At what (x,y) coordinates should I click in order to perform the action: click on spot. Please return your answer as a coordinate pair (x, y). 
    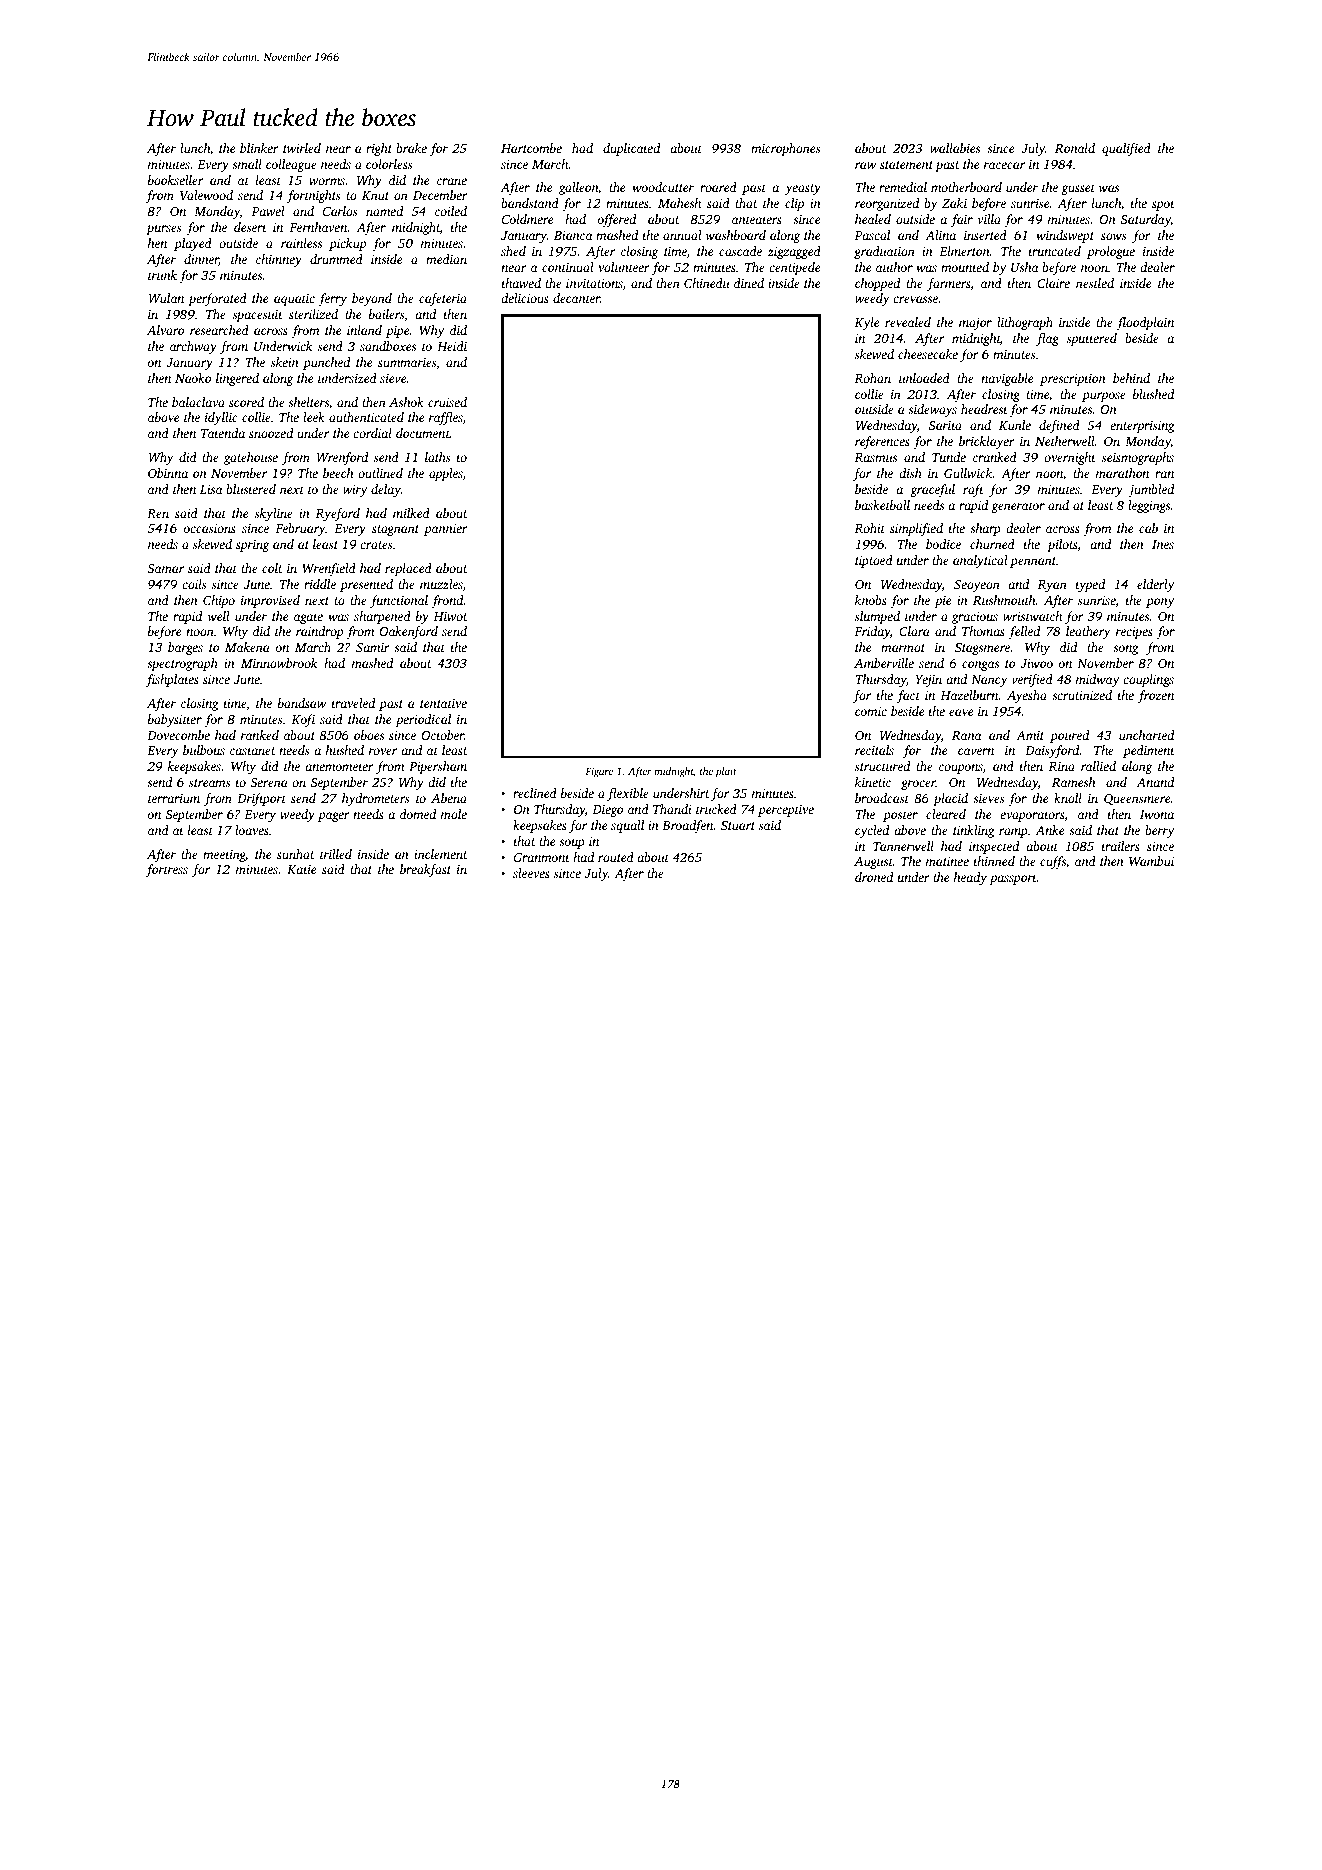
    Looking at the image, I should click on (1163, 205).
